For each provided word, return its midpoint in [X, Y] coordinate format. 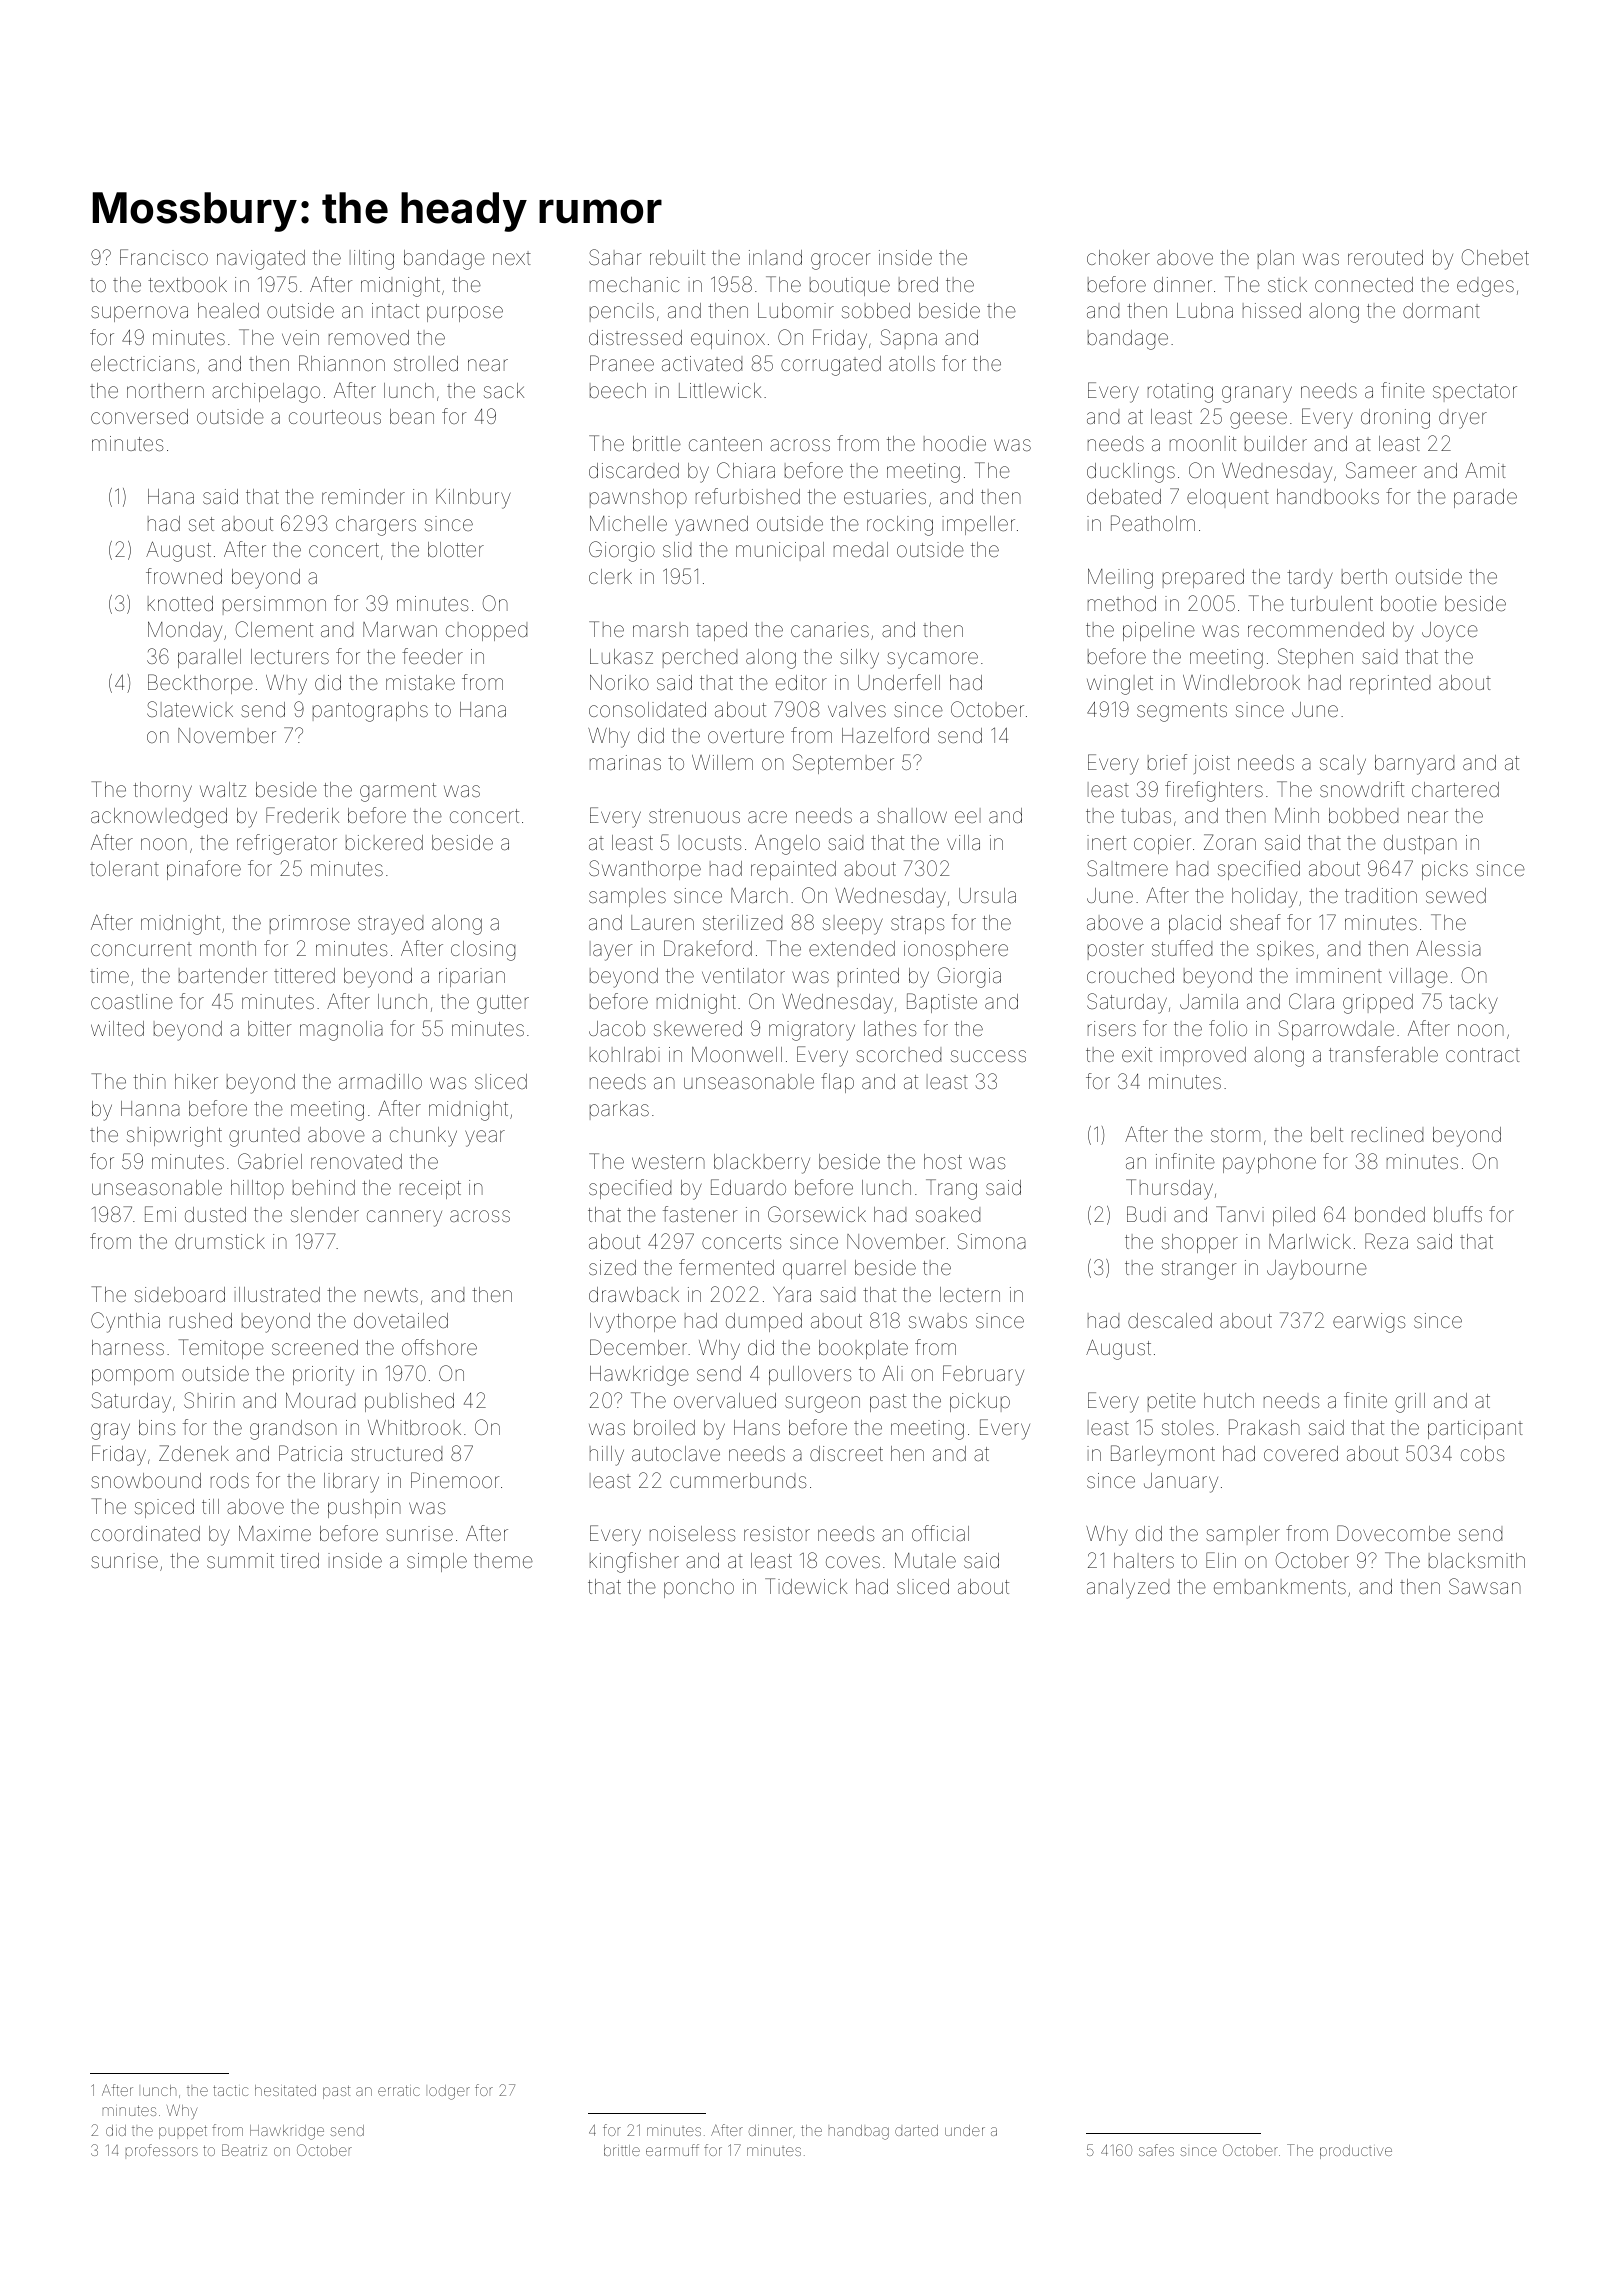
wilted [117, 1028]
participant [1475, 1429]
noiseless [692, 1533]
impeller [978, 525]
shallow [912, 815]
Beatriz [244, 2150]
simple [437, 1562]
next [512, 258]
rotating [1180, 393]
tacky [1473, 1004]
